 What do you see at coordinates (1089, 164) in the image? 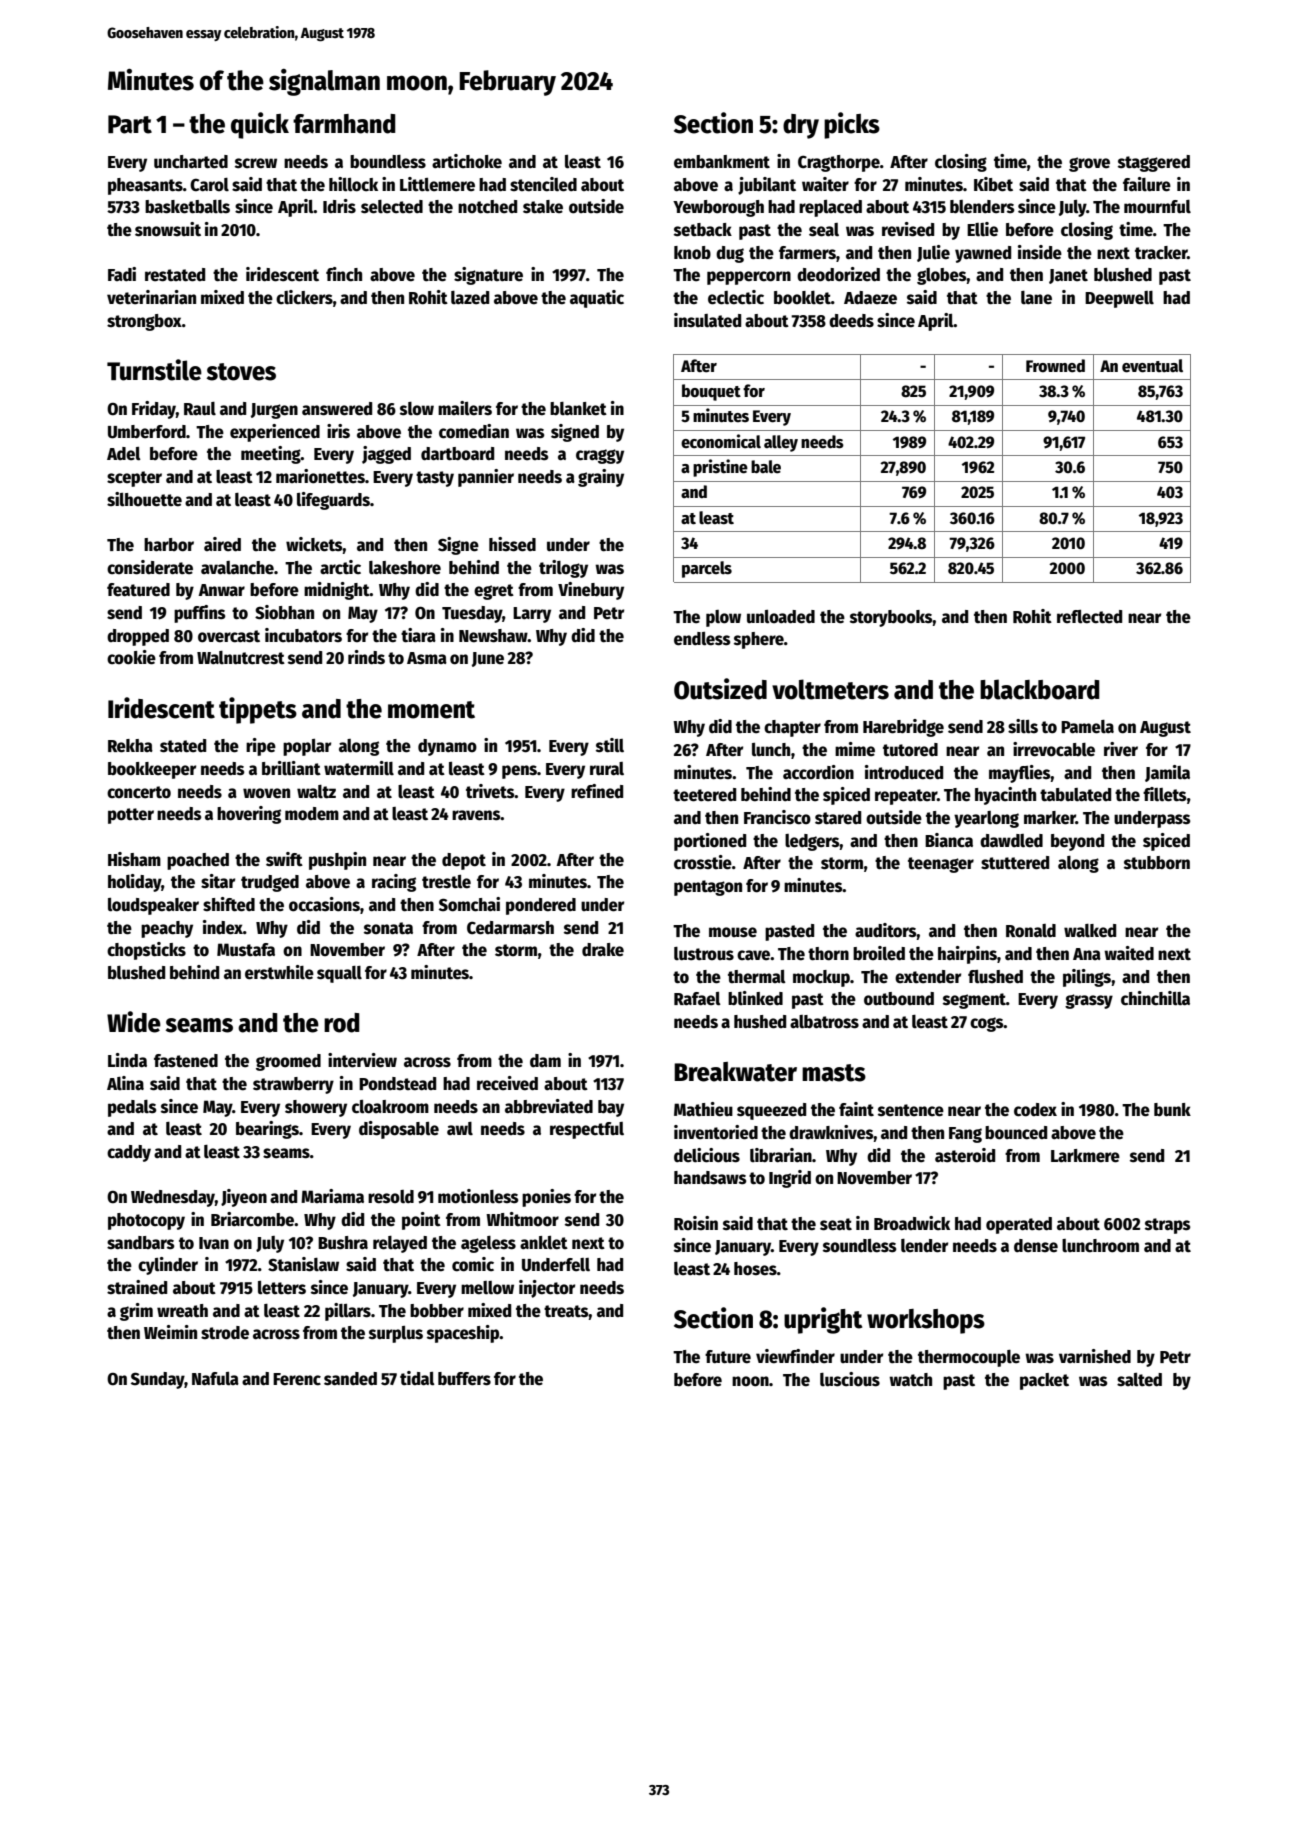
I see `grove` at bounding box center [1089, 164].
